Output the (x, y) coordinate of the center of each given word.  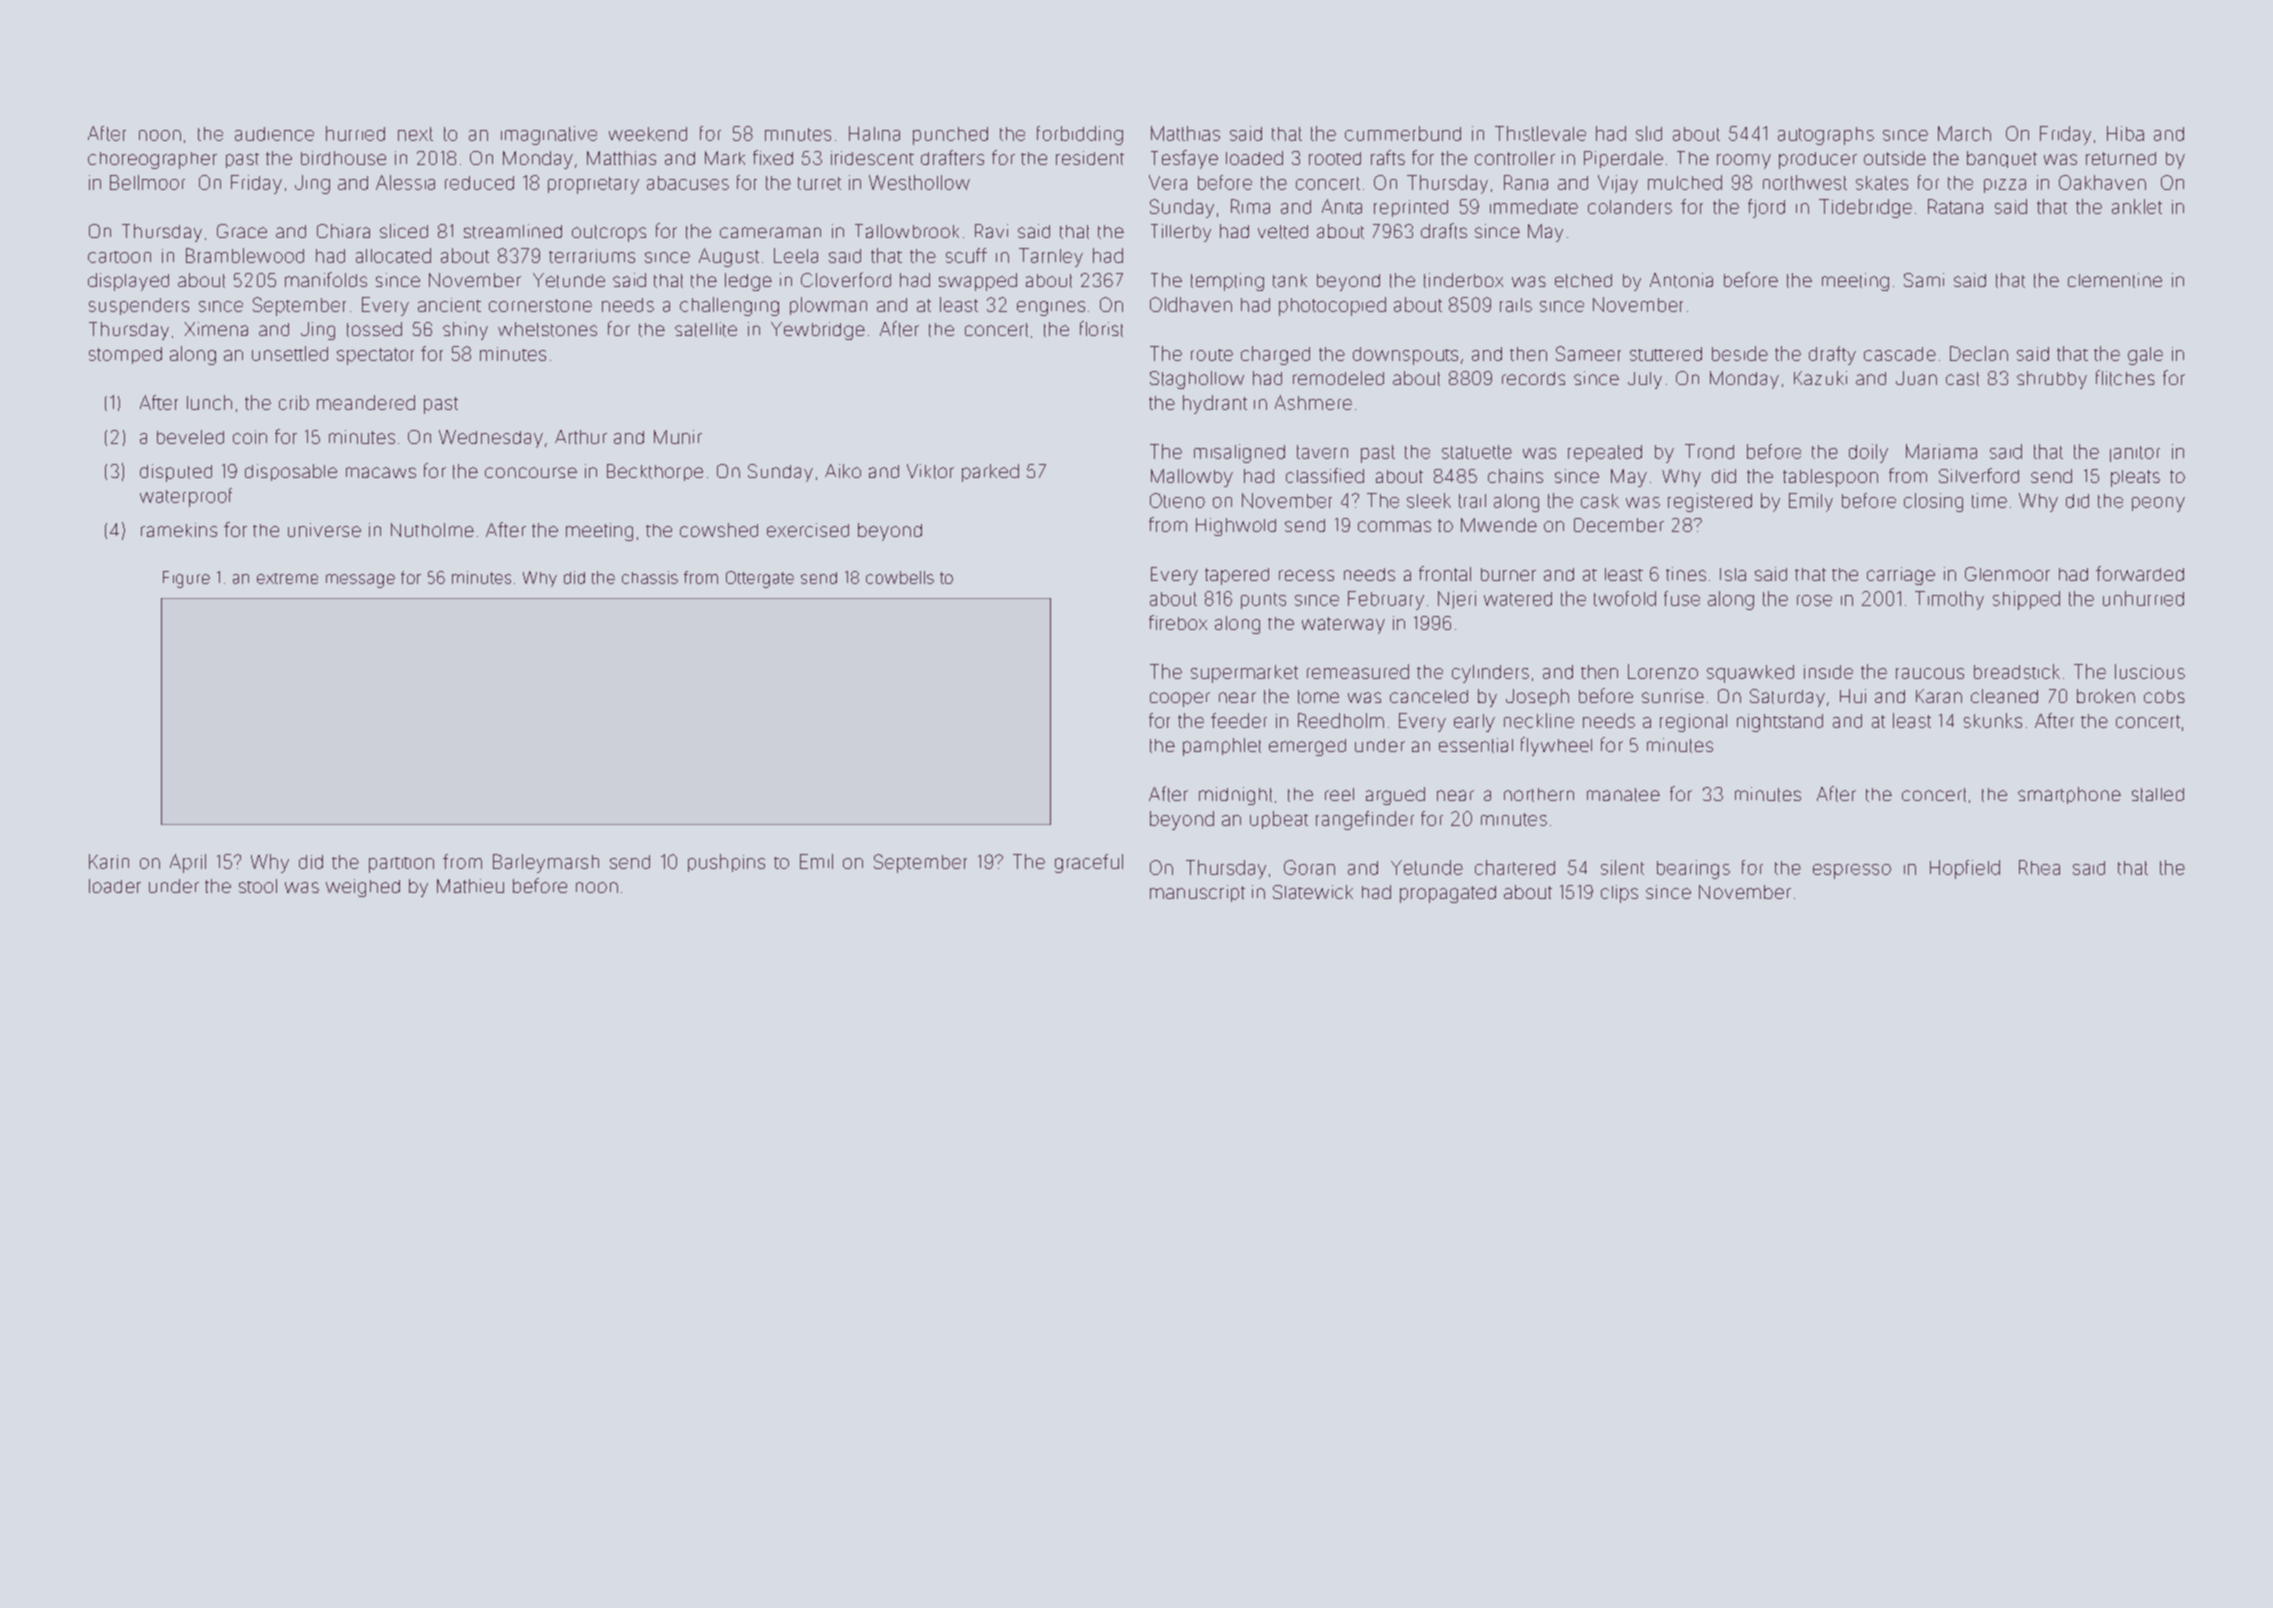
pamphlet (1222, 747)
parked (990, 473)
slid (1649, 133)
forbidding (1080, 135)
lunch (209, 402)
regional (1693, 723)
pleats (2135, 478)
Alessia (405, 182)
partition (401, 865)
